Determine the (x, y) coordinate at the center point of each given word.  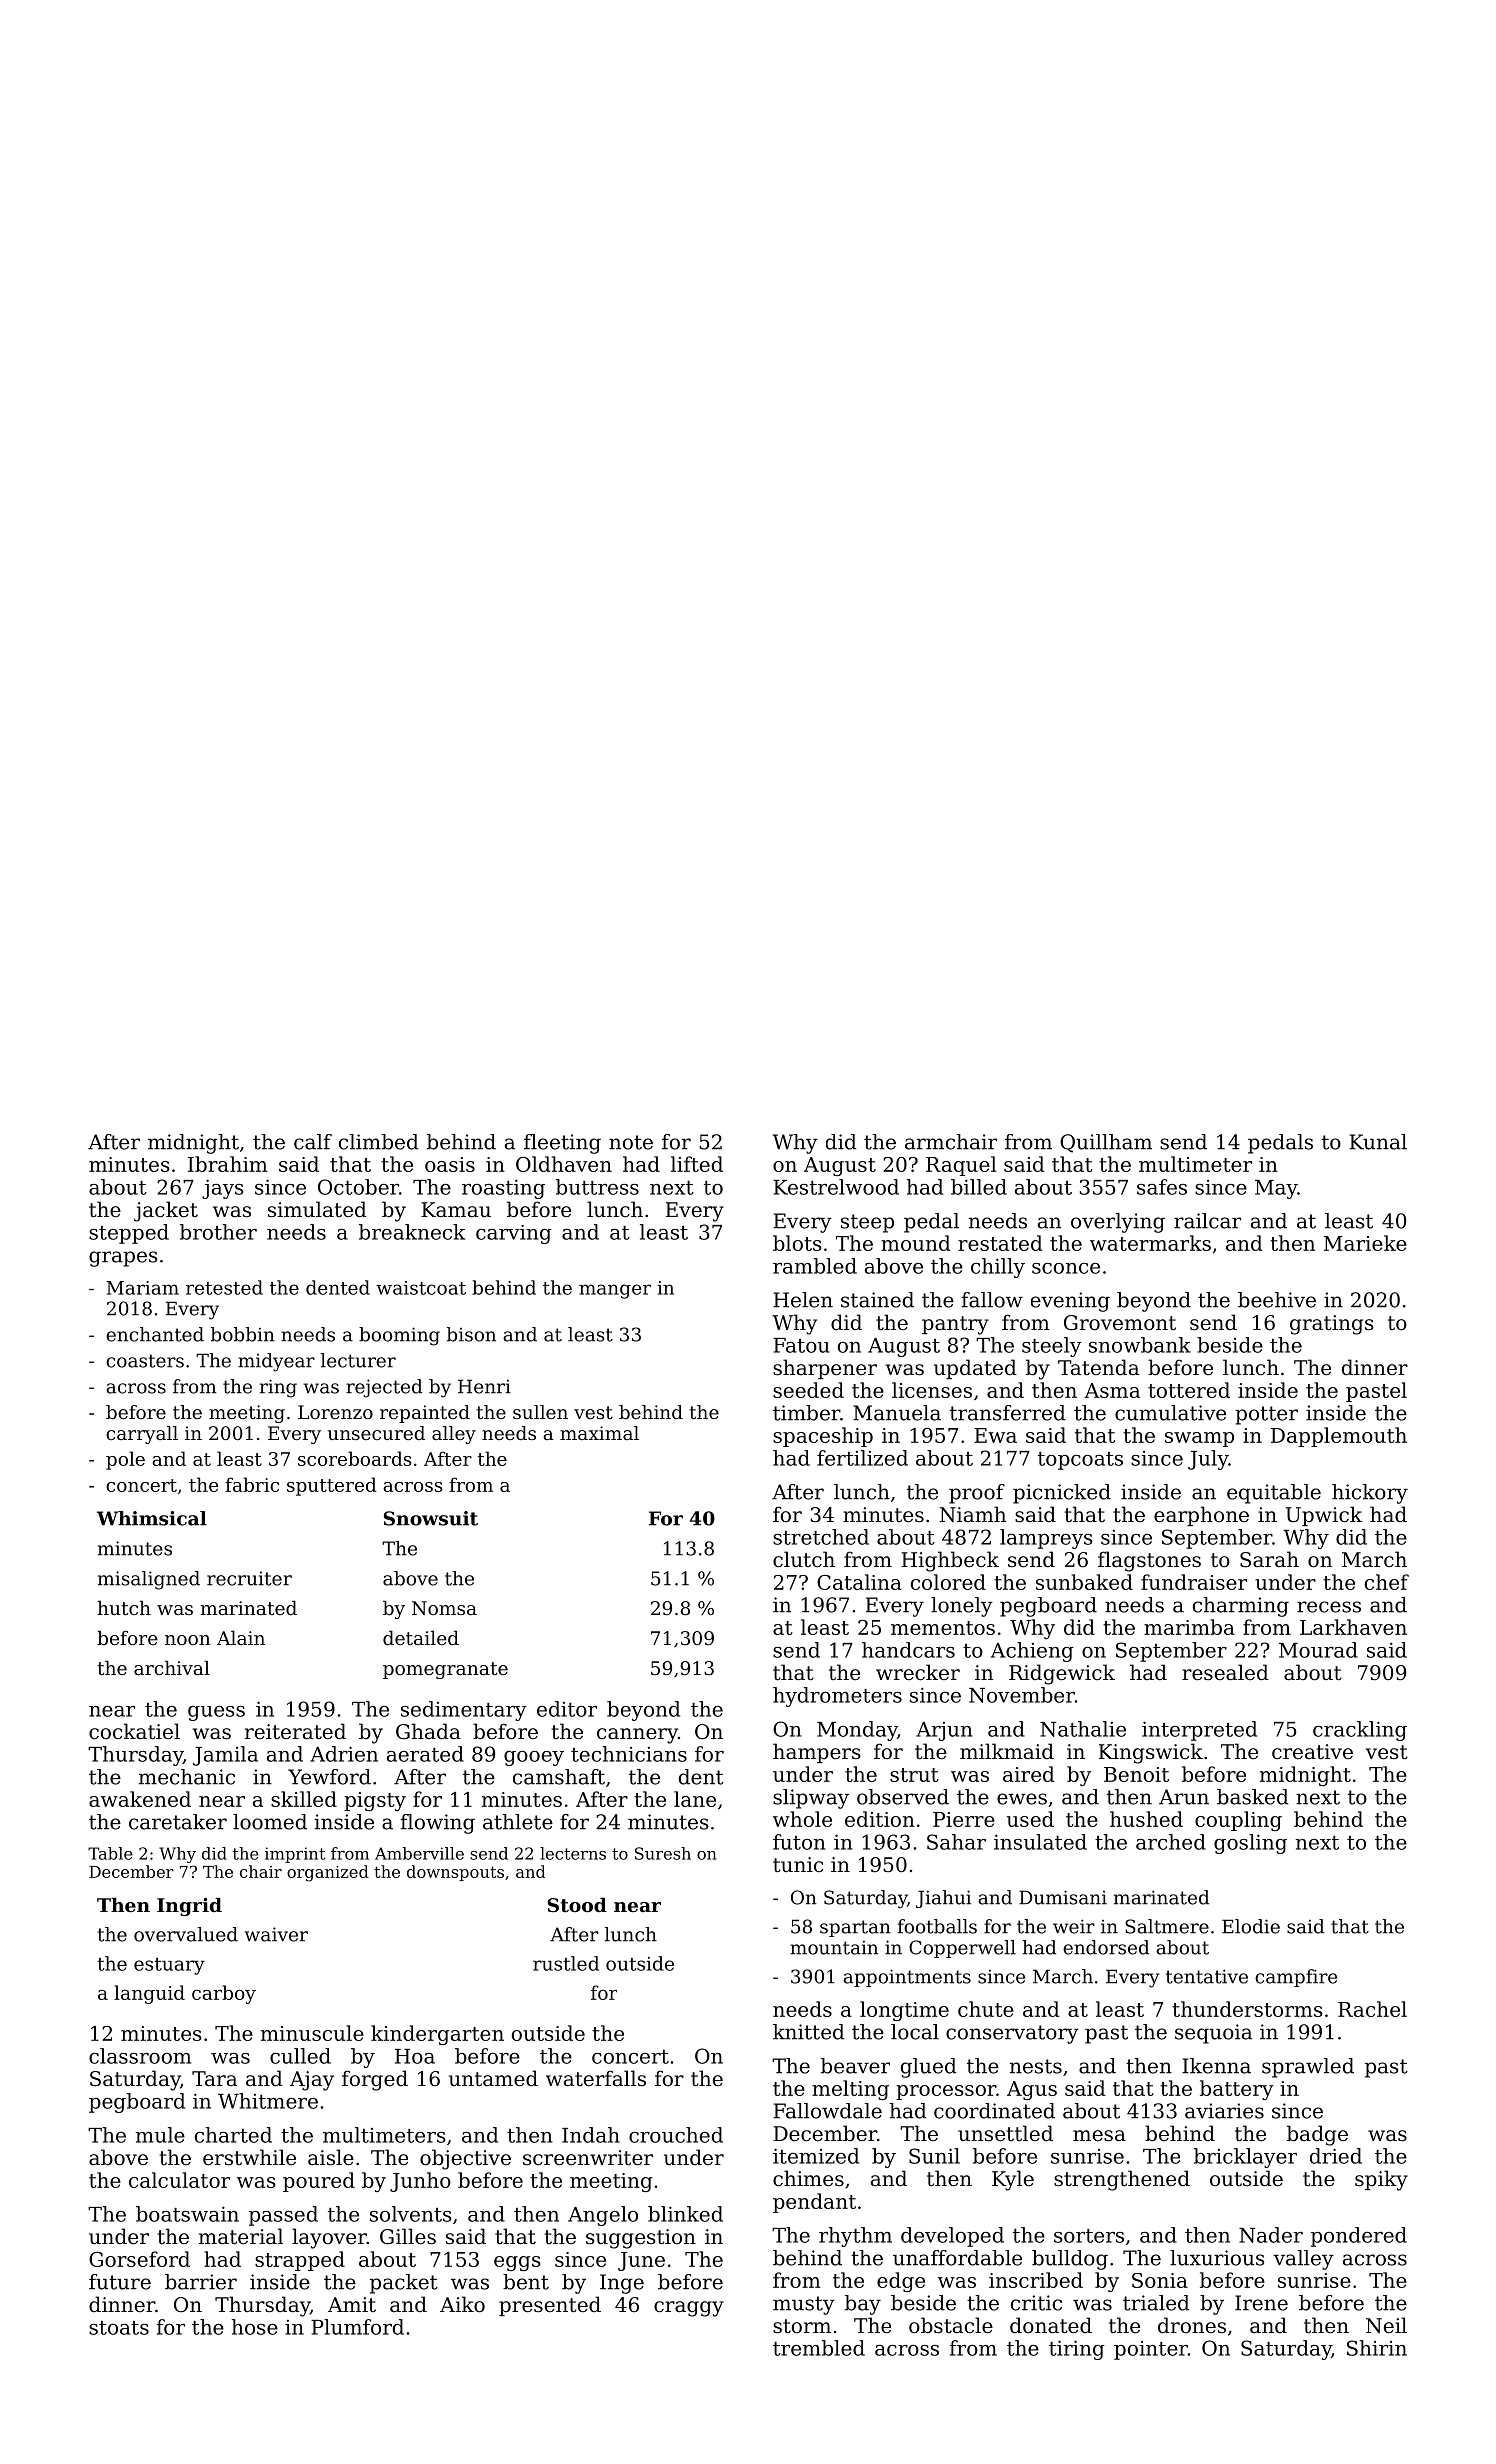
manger (615, 1291)
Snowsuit (431, 1518)
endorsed (1106, 1947)
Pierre (964, 1819)
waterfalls (596, 2078)
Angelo (603, 2216)
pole (125, 1460)
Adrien (344, 1754)
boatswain (187, 2214)
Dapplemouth (1339, 1437)
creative (1312, 1751)
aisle (331, 2157)
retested (224, 1287)
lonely (962, 1607)
